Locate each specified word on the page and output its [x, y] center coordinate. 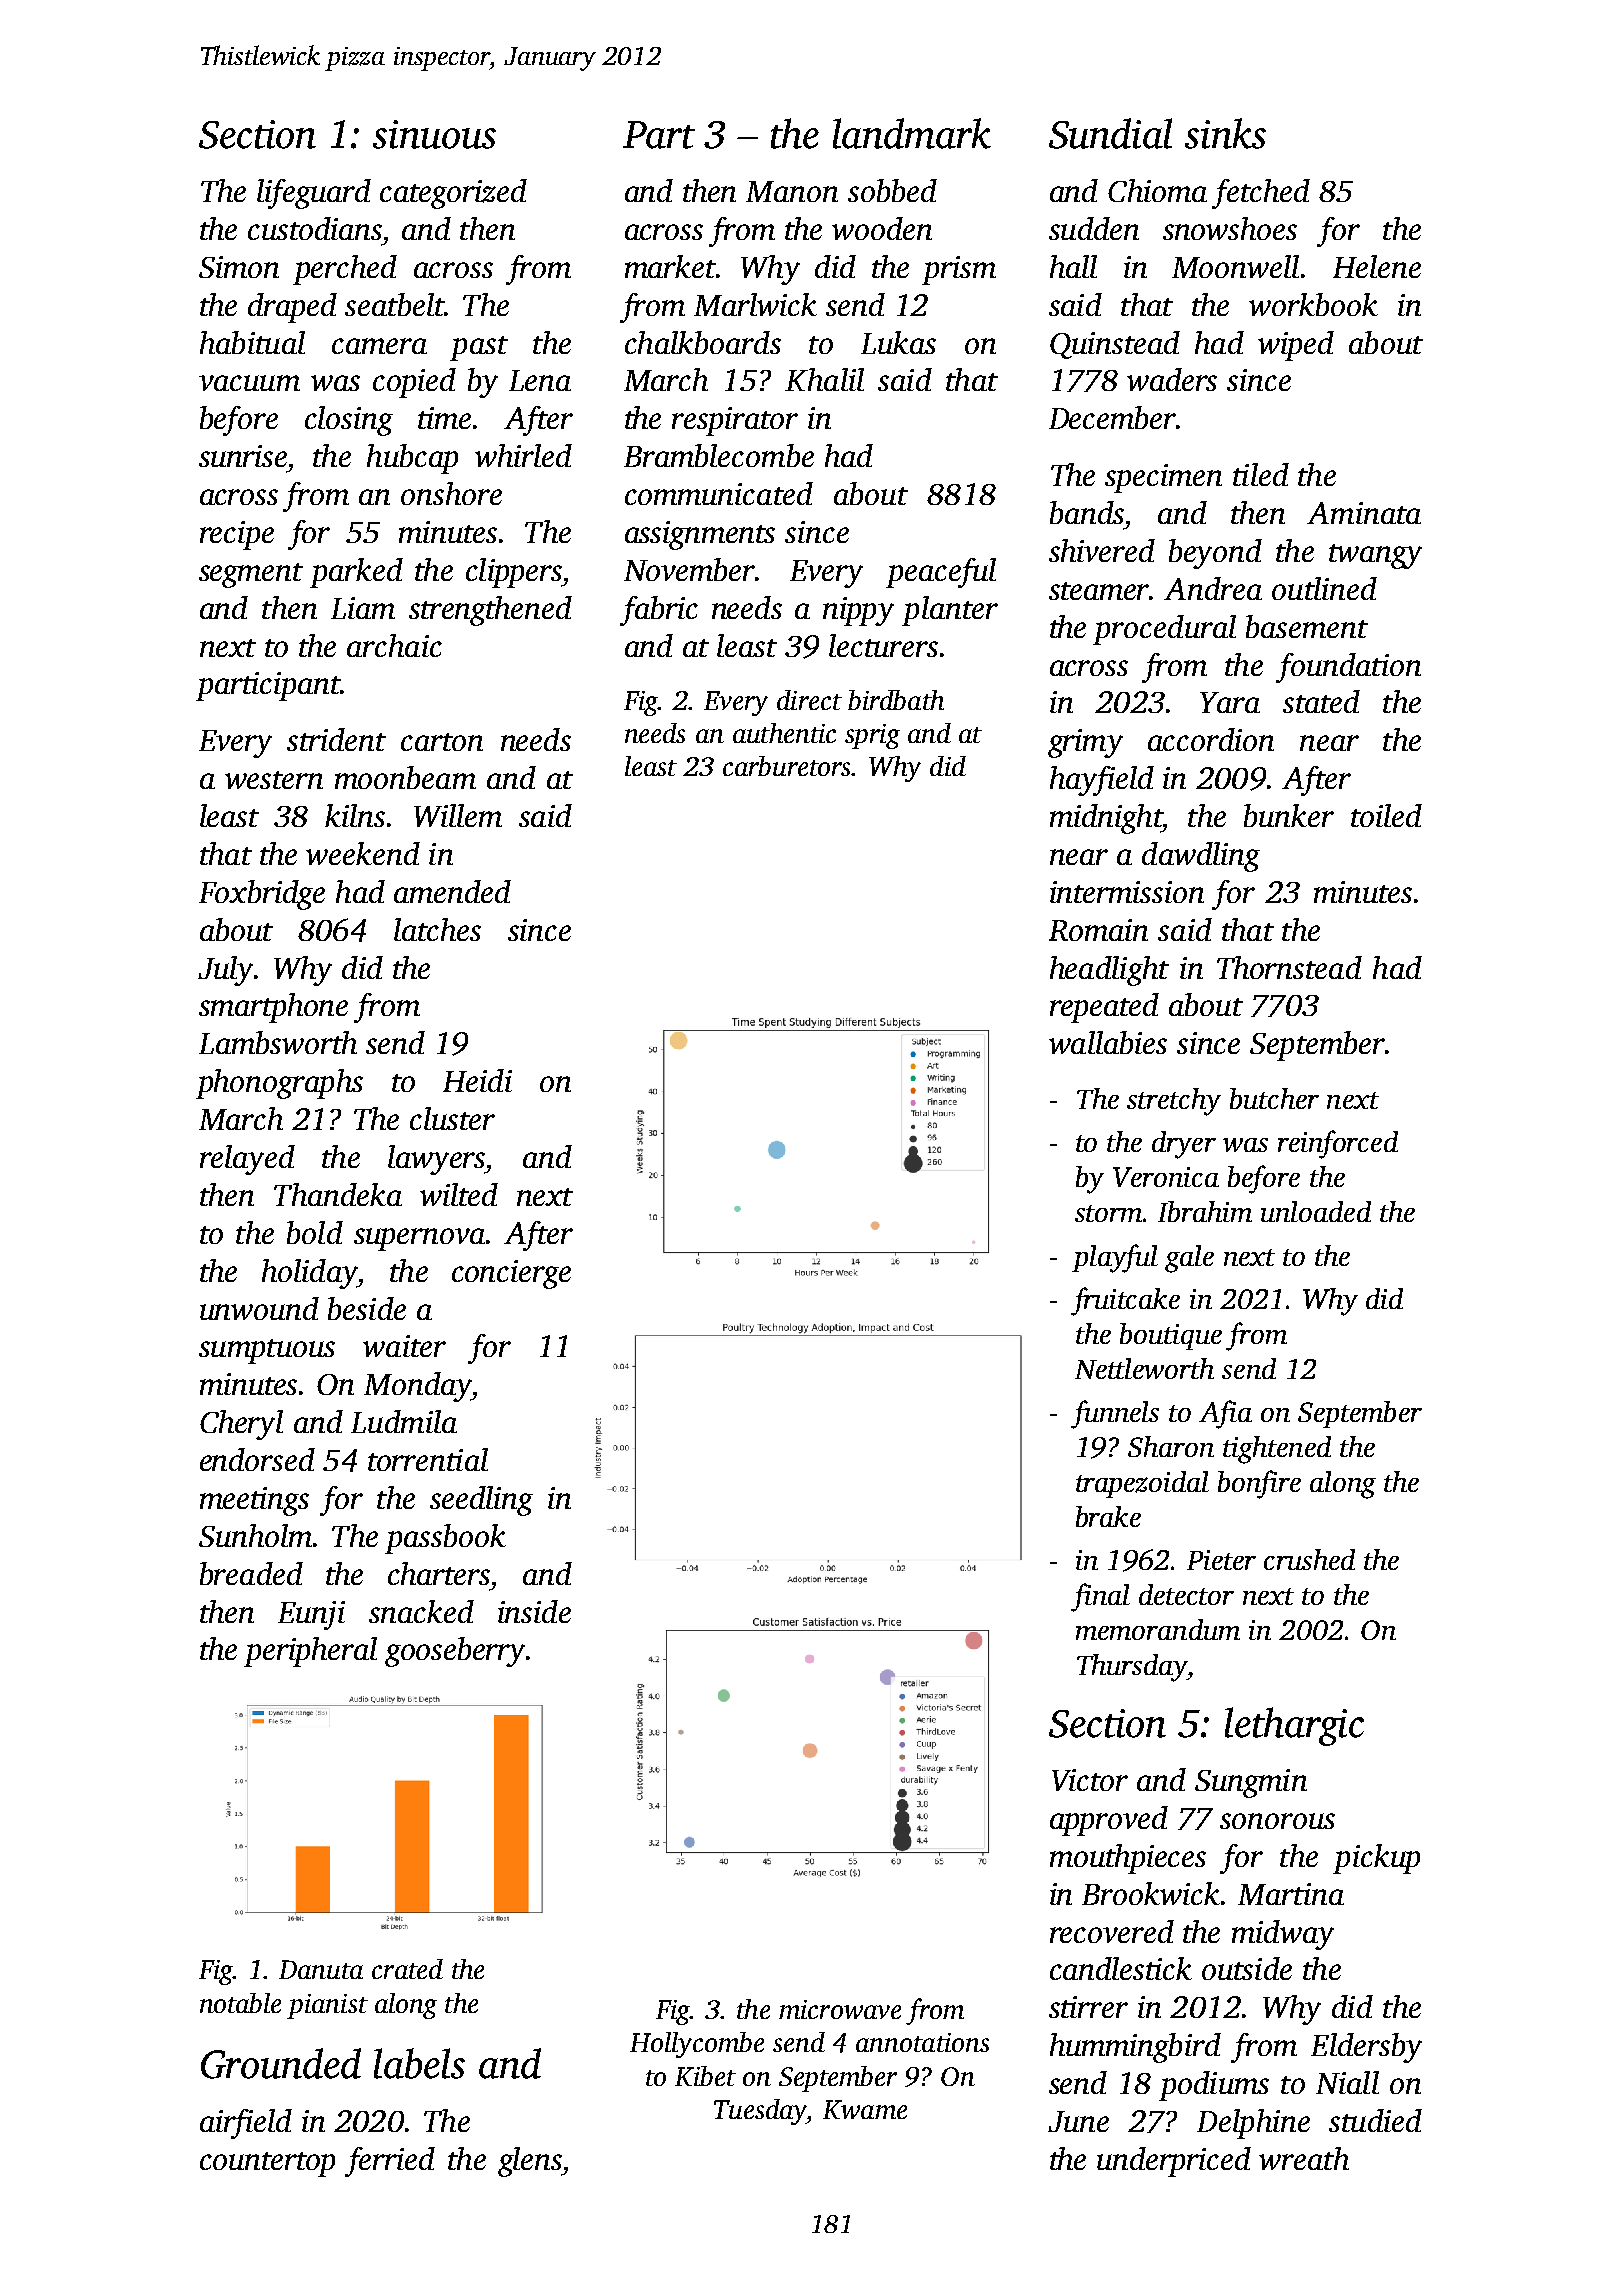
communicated [719, 493]
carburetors [787, 766]
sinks [1225, 133]
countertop [267, 2164]
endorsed [257, 1459]
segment [251, 575]
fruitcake [1125, 1301]
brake [1108, 1516]
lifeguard [314, 194]
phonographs [279, 1084]
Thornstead [1289, 967]
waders [1172, 379]
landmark [912, 133]
